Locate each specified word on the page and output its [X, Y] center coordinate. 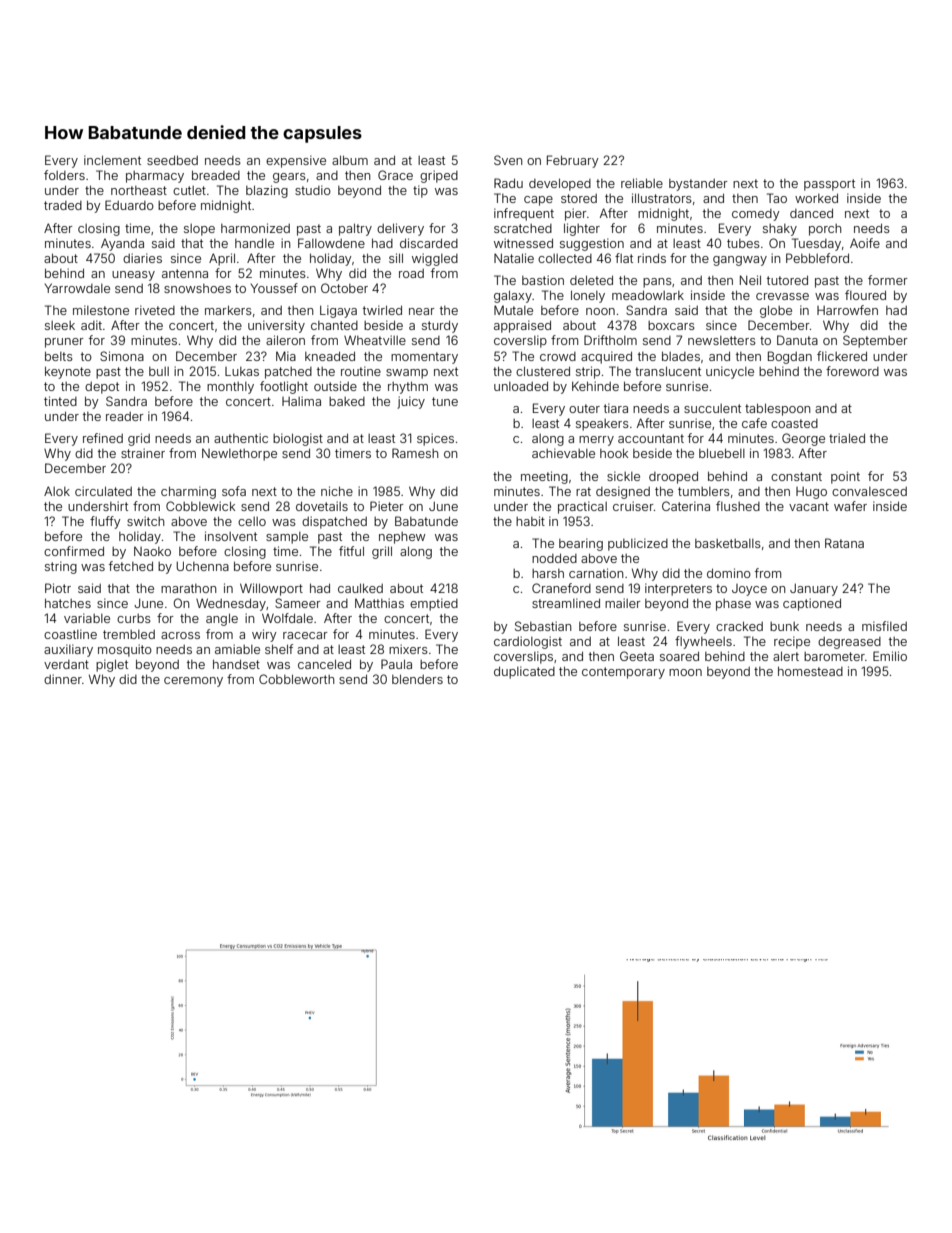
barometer [834, 656]
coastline [70, 634]
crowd [558, 356]
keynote [68, 372]
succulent [712, 408]
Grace [395, 175]
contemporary [623, 673]
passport [829, 185]
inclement [112, 160]
